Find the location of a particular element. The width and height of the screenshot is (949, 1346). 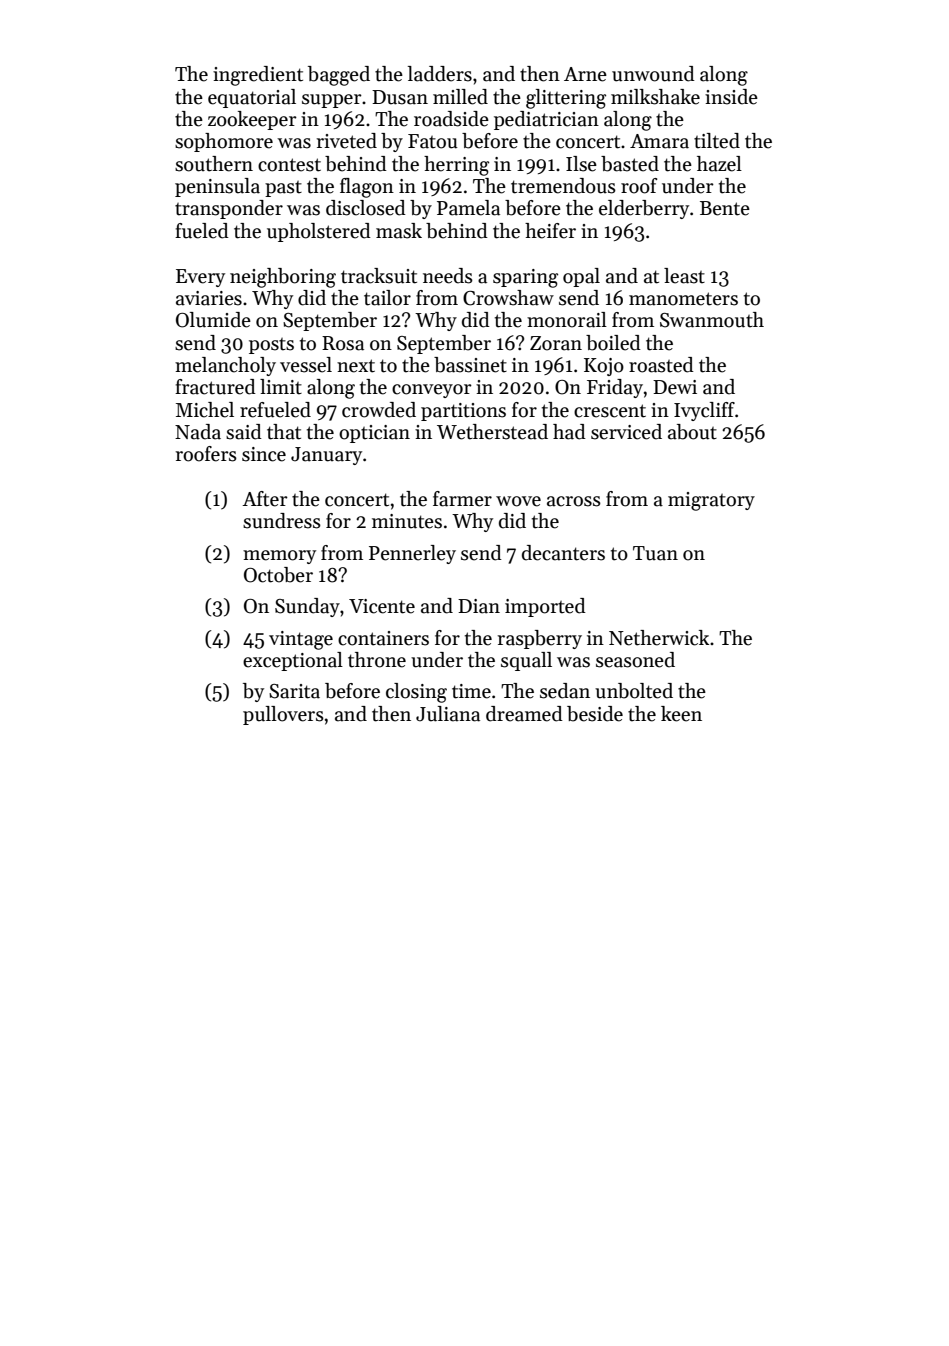

heifer is located at coordinates (550, 231).
